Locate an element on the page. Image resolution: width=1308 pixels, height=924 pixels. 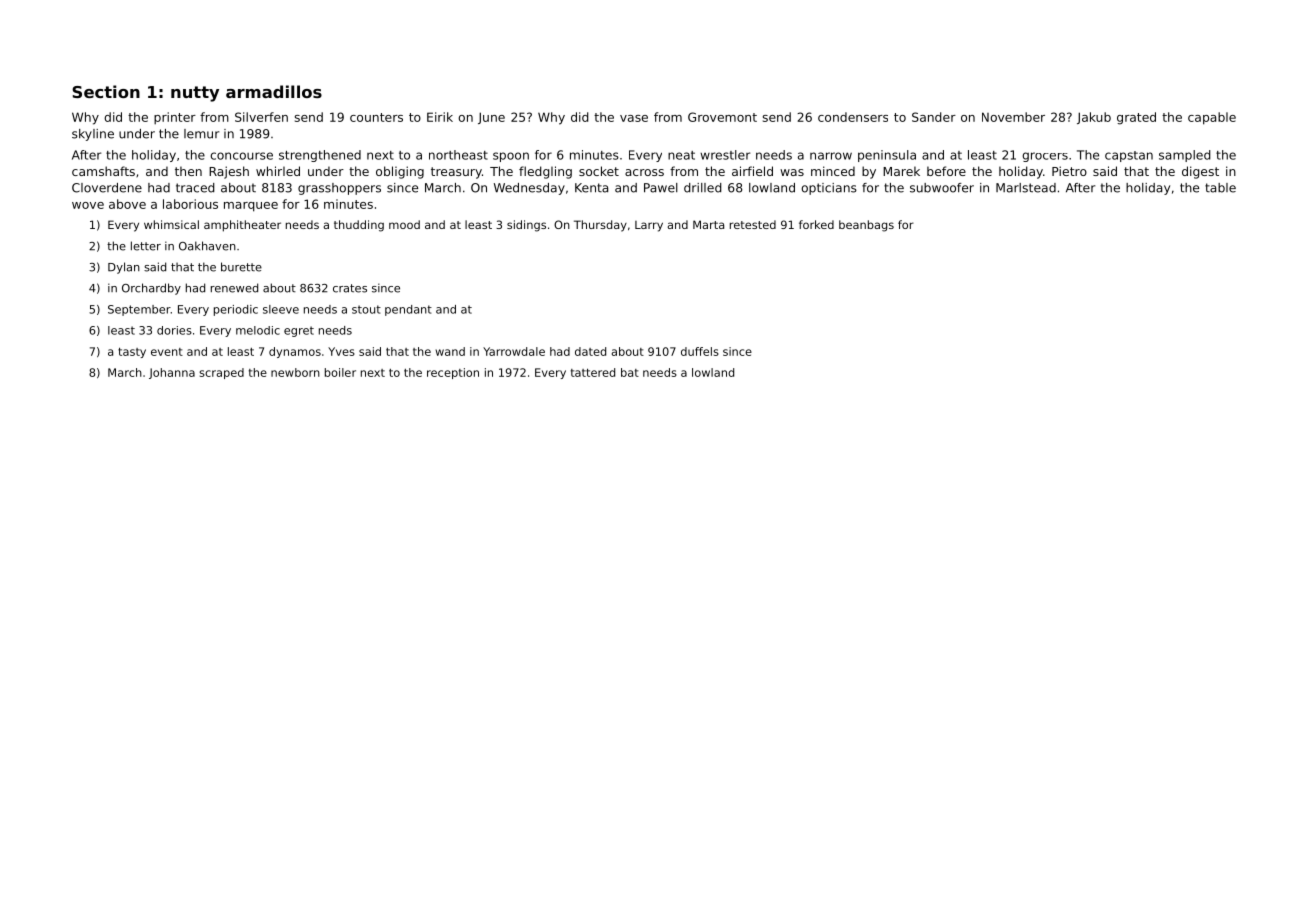
Wednesday is located at coordinates (529, 189).
